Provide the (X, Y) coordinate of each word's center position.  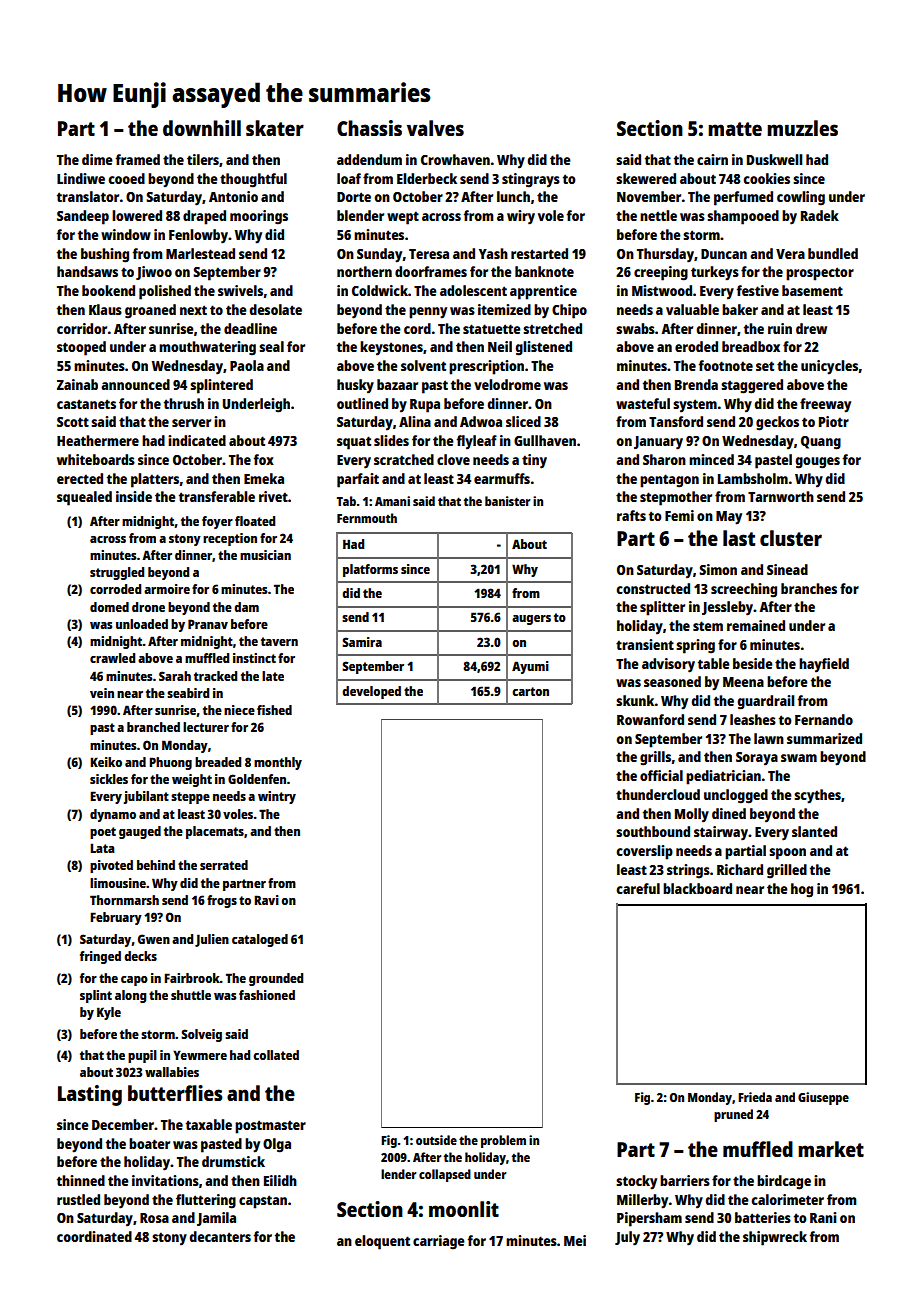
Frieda (755, 1097)
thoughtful (253, 180)
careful (638, 888)
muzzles (802, 128)
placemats (215, 832)
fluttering (206, 1201)
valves (435, 128)
